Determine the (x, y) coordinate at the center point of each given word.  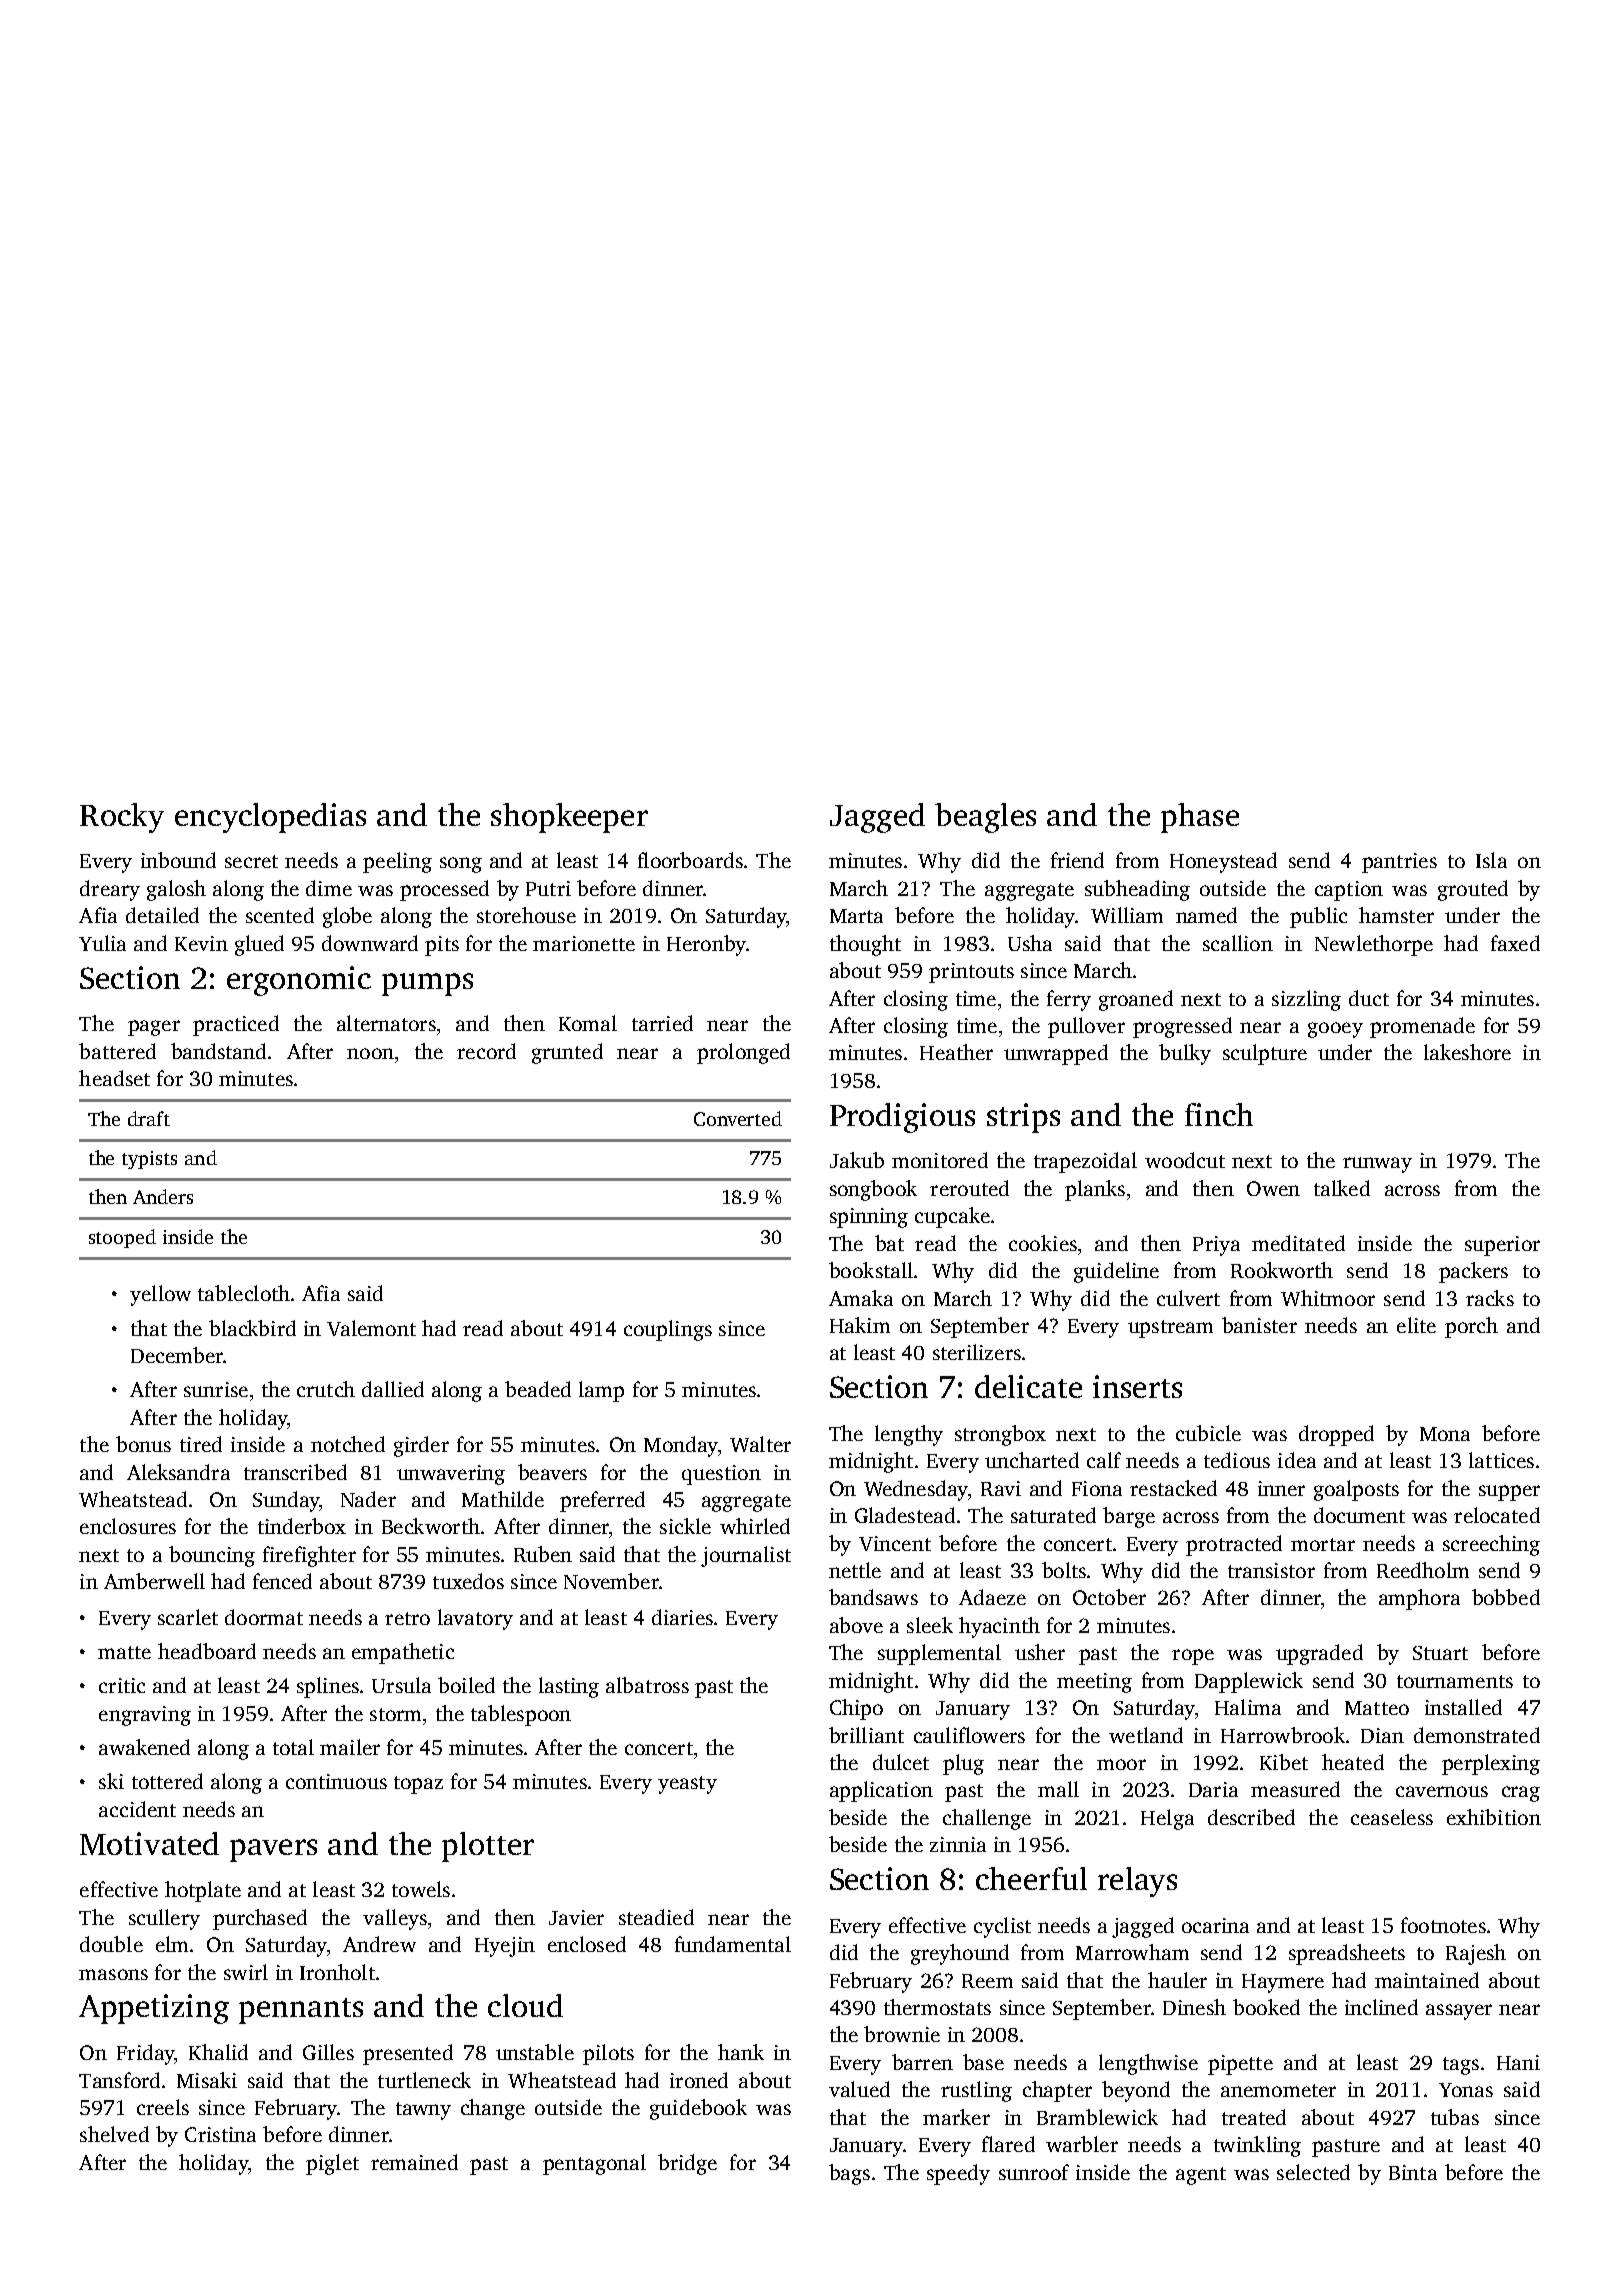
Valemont (371, 1328)
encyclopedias (270, 818)
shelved (114, 2134)
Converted (738, 1118)
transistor (1271, 1570)
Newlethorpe (1374, 945)
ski (111, 1781)
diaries (682, 1617)
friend (1077, 860)
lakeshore (1467, 1052)
